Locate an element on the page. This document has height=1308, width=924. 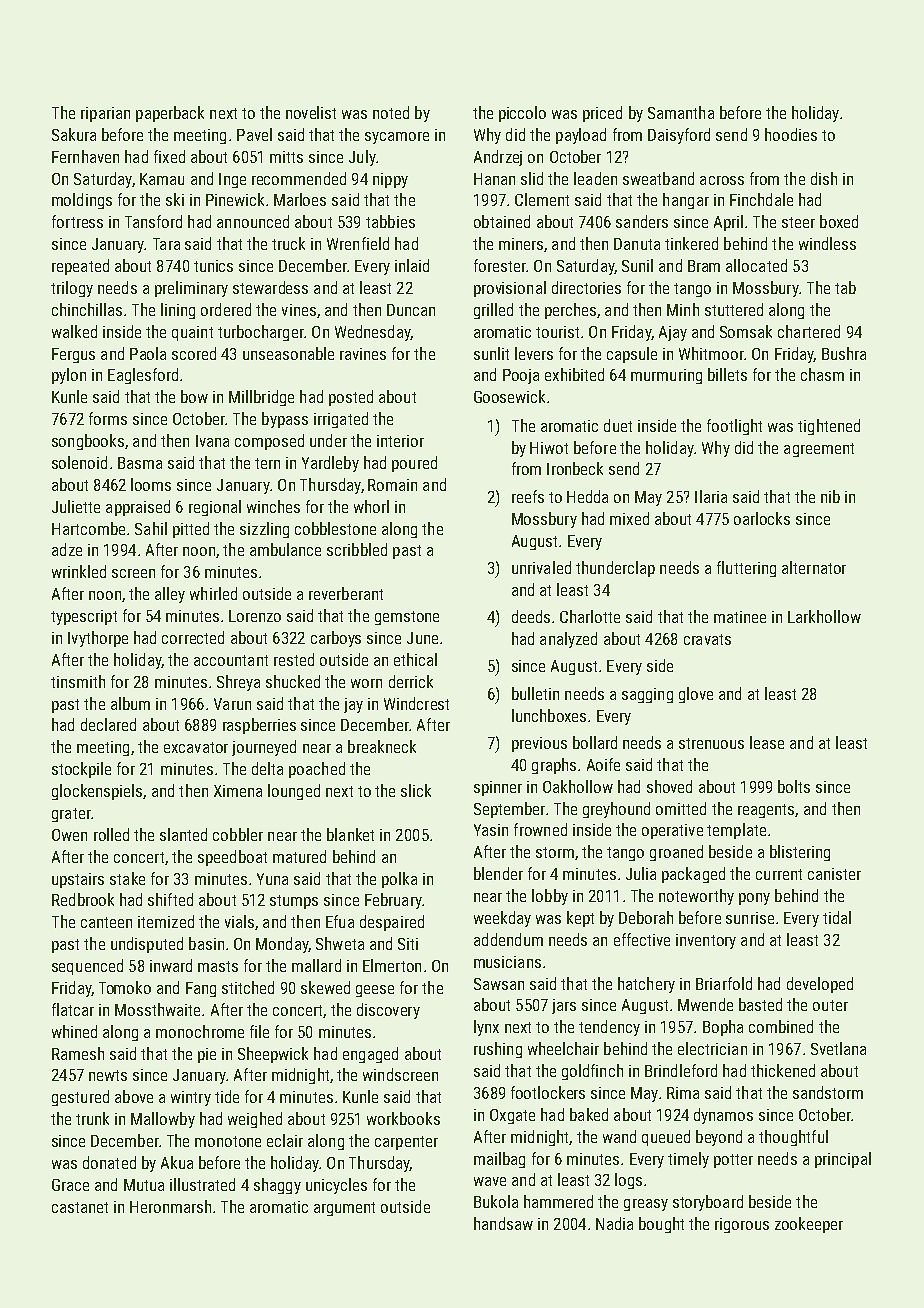
typescript is located at coordinates (84, 617).
